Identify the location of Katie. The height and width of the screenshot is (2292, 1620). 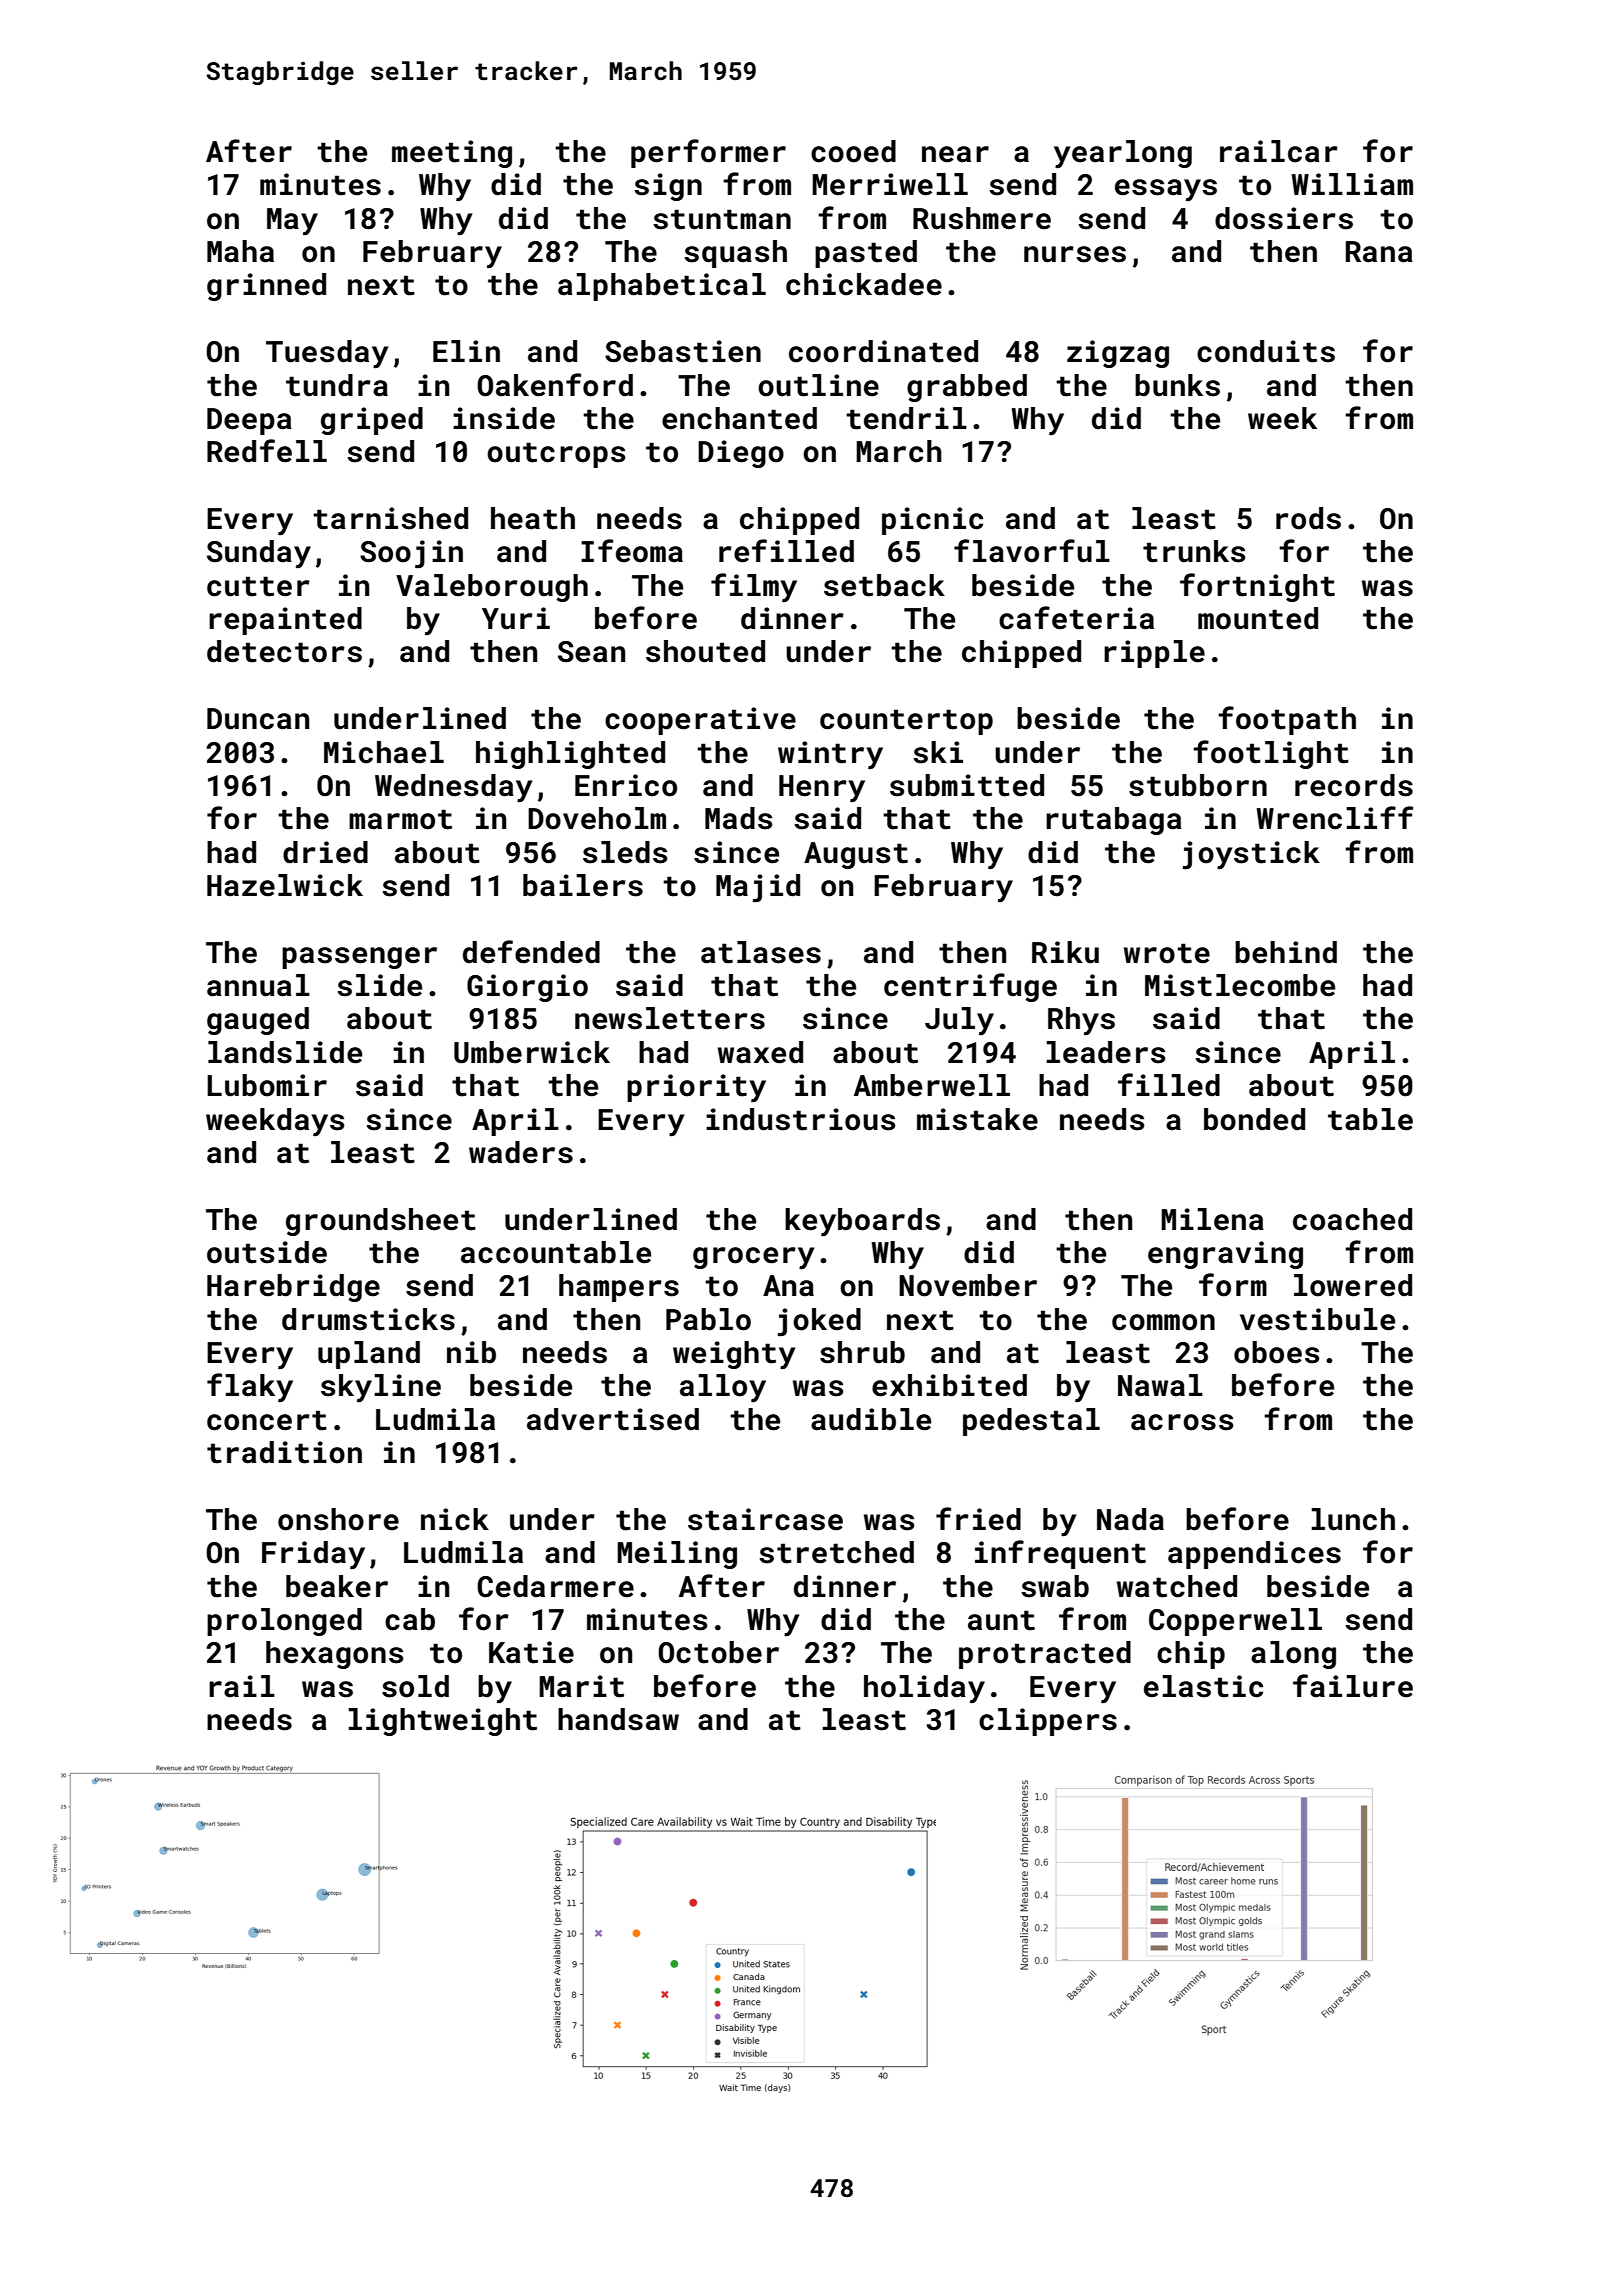
(531, 1652).
